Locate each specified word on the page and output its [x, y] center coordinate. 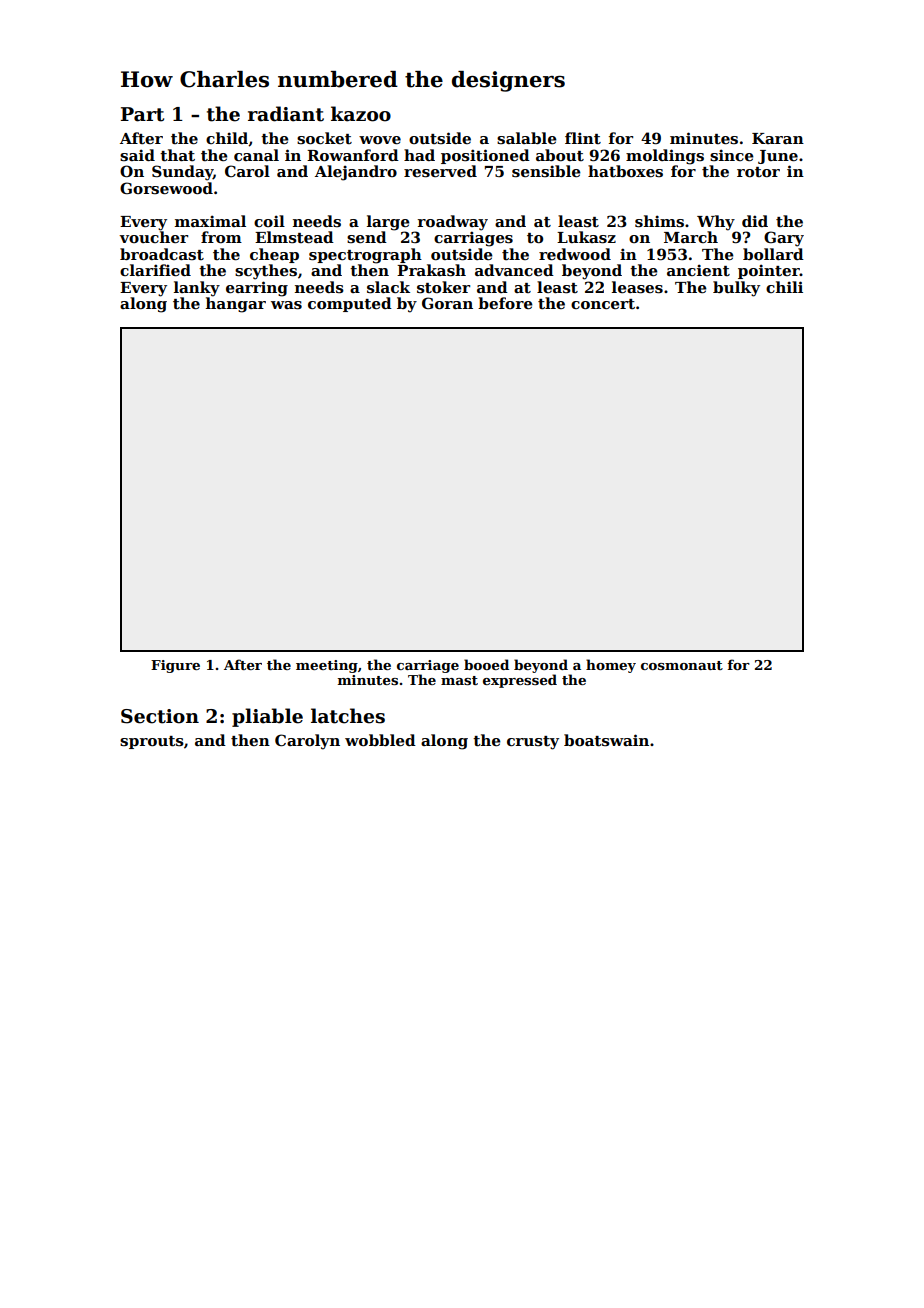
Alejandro [356, 173]
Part [142, 114]
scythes [266, 272]
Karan [778, 138]
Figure [175, 666]
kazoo [361, 114]
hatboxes [625, 171]
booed [486, 664]
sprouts [152, 742]
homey [611, 666]
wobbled [380, 740]
